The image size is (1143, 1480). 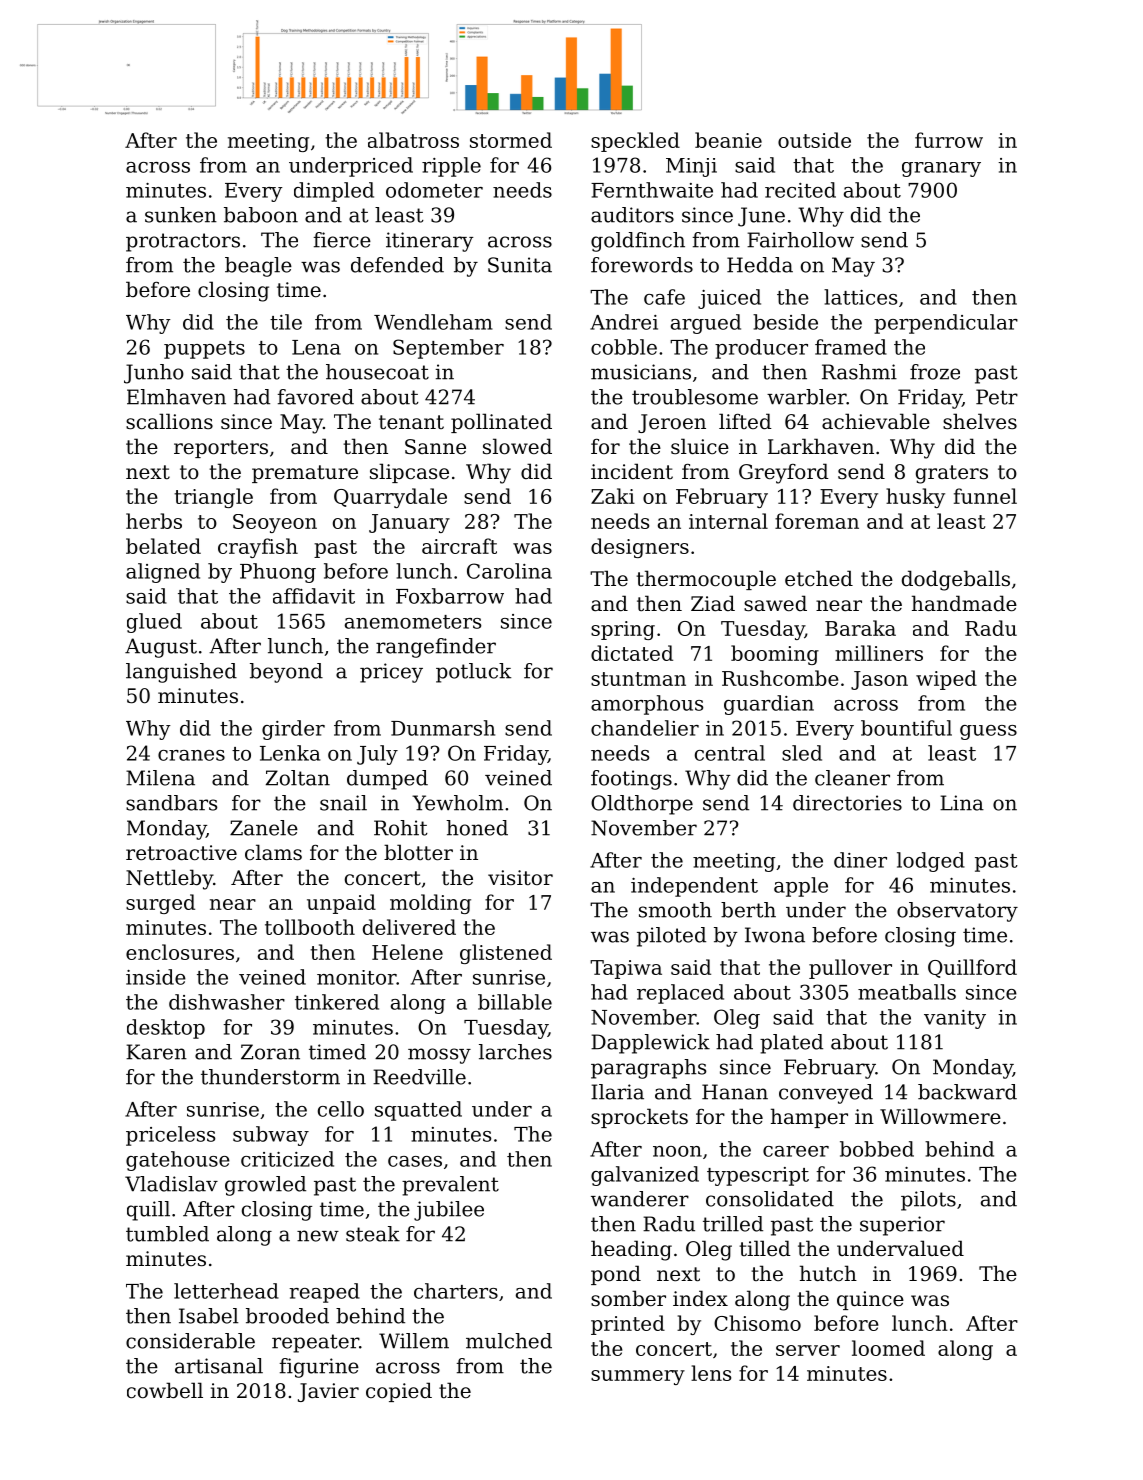 I want to click on sunken, so click(x=181, y=215).
